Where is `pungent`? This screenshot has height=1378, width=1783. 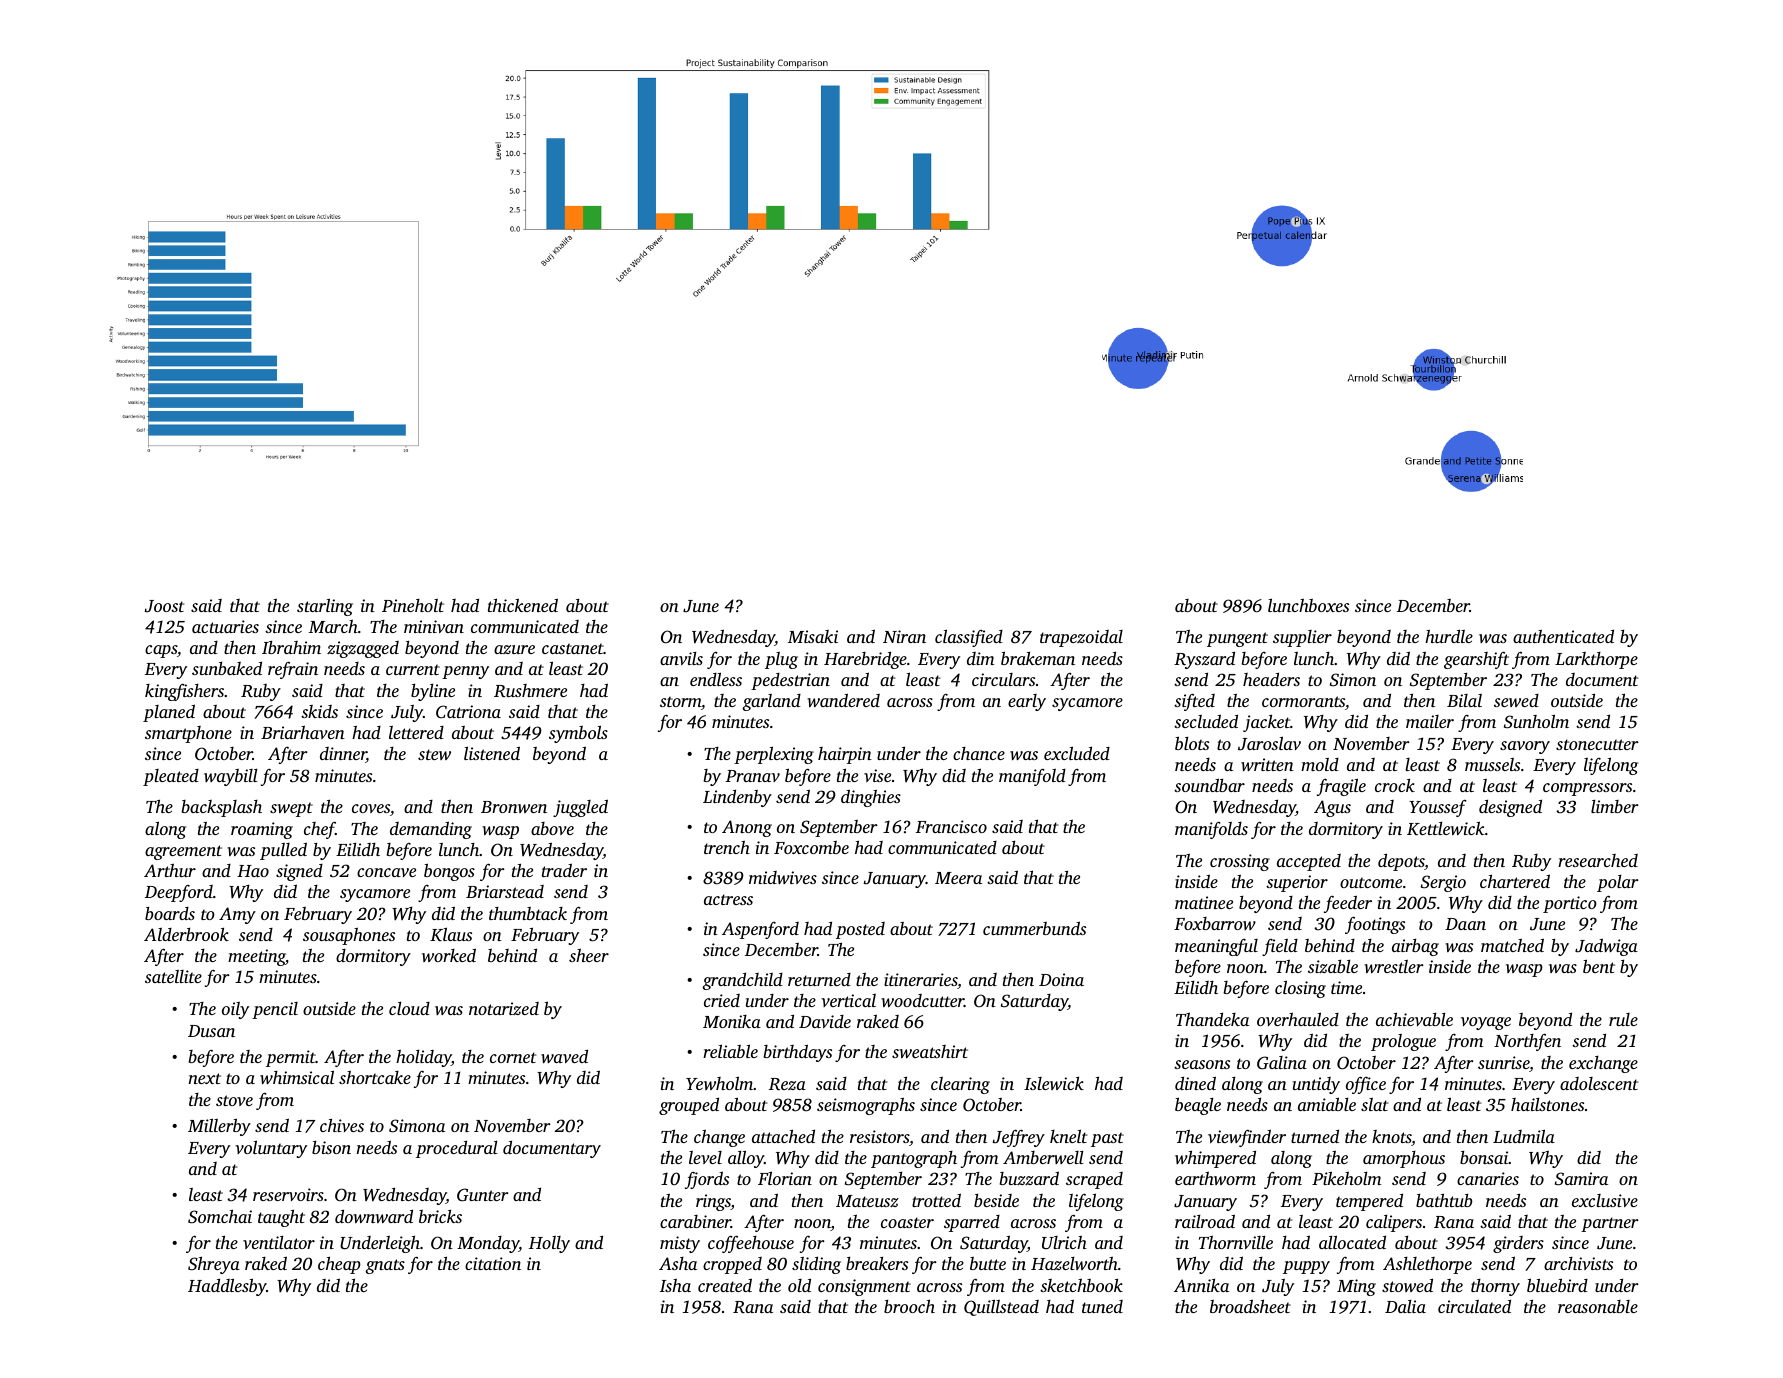 pungent is located at coordinates (1237, 639).
